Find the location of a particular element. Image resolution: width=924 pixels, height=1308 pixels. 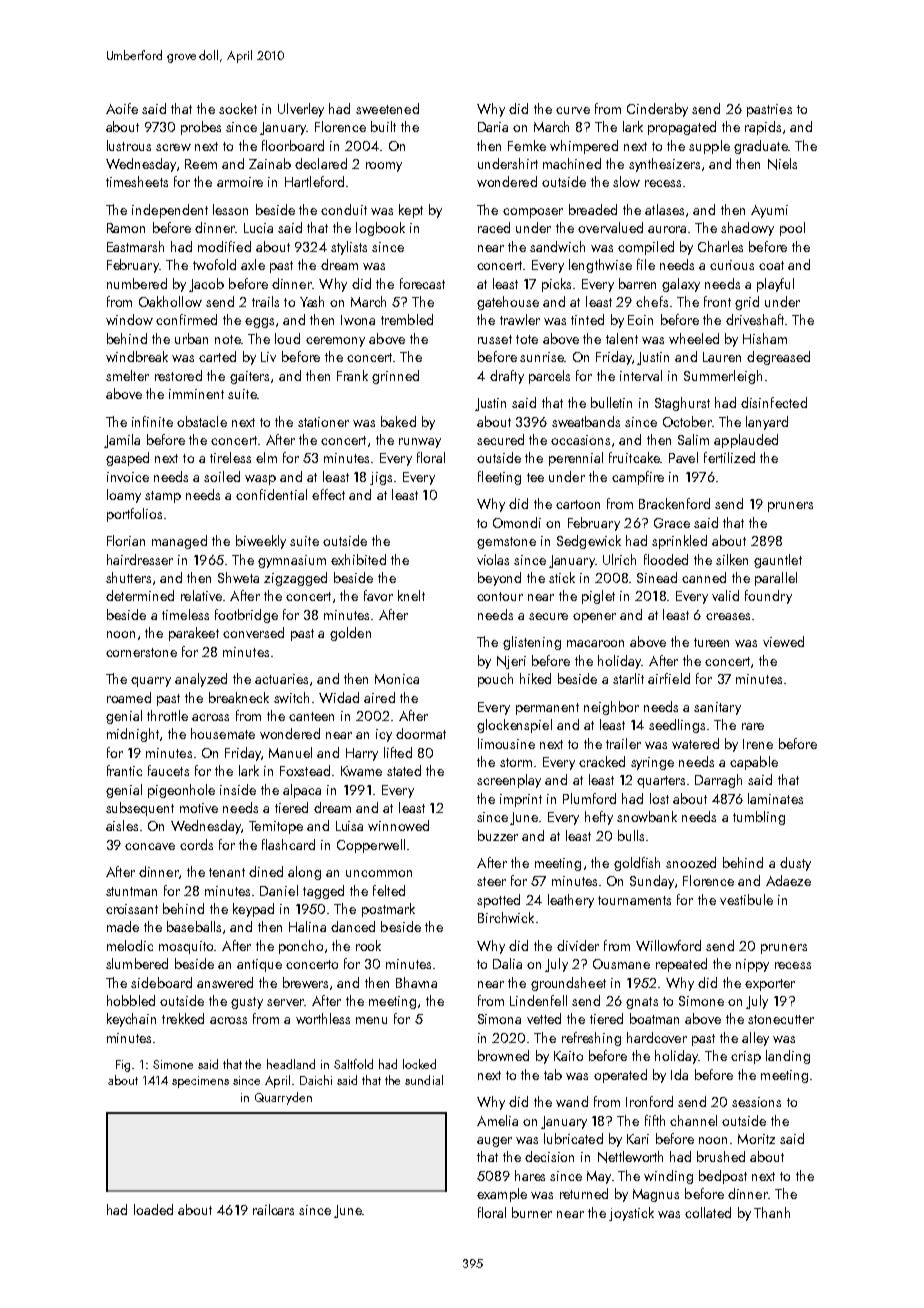

winnowed is located at coordinates (398, 825).
